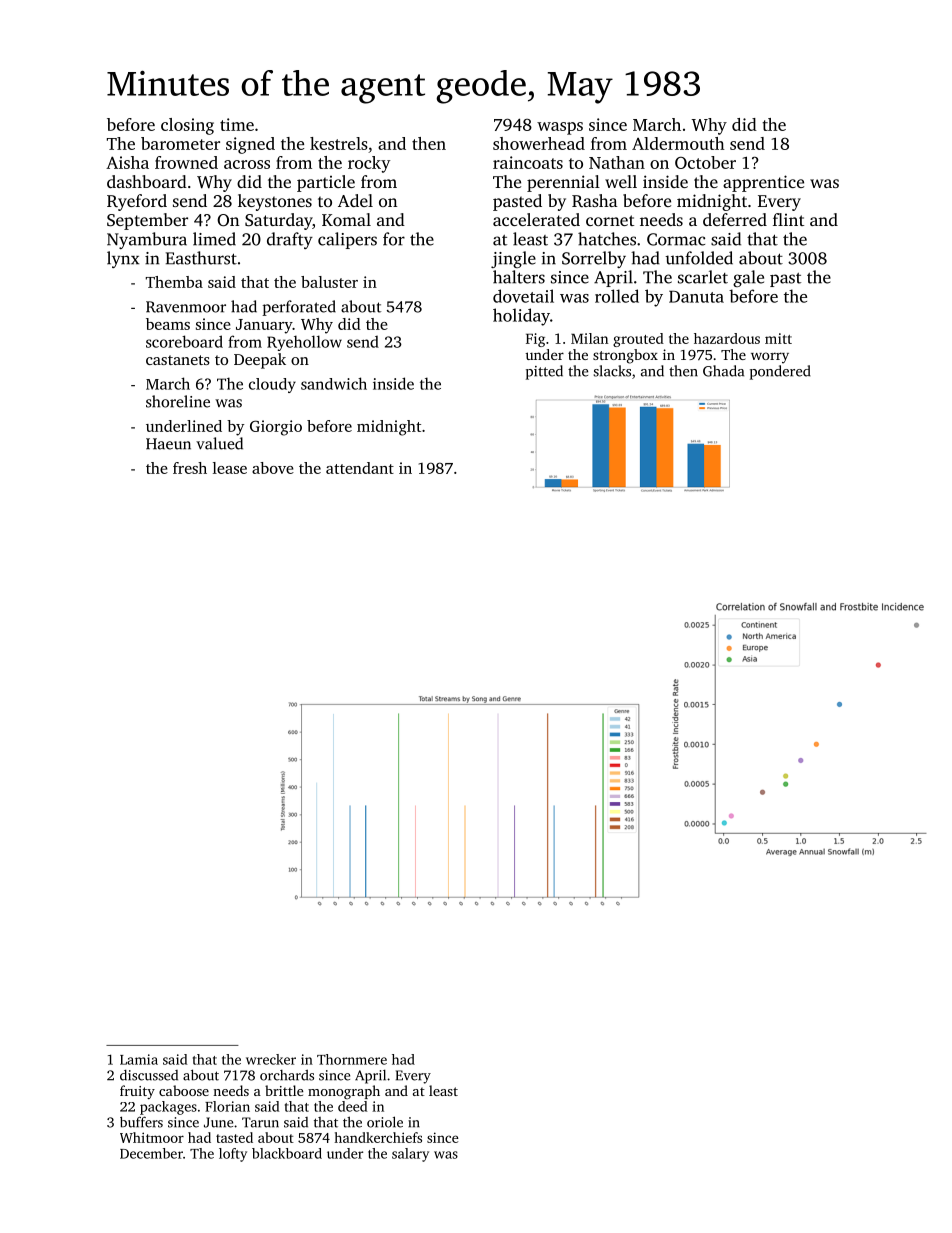  What do you see at coordinates (727, 338) in the screenshot?
I see `hazardous` at bounding box center [727, 338].
